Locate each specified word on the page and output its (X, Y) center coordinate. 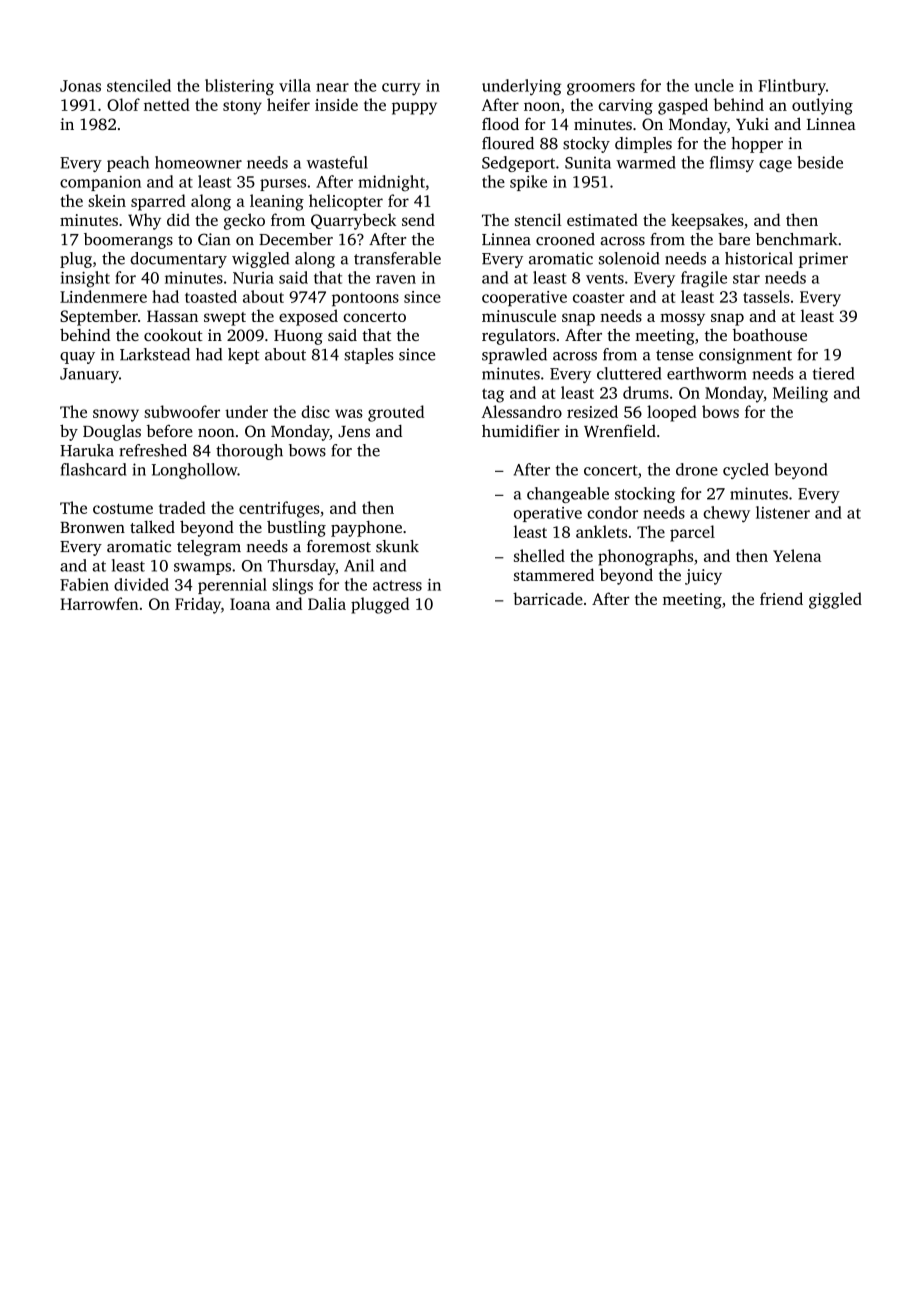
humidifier (521, 430)
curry (401, 89)
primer (823, 260)
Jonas (80, 86)
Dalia (327, 603)
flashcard (93, 469)
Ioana (250, 604)
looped (672, 413)
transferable (397, 258)
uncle (714, 85)
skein (107, 200)
